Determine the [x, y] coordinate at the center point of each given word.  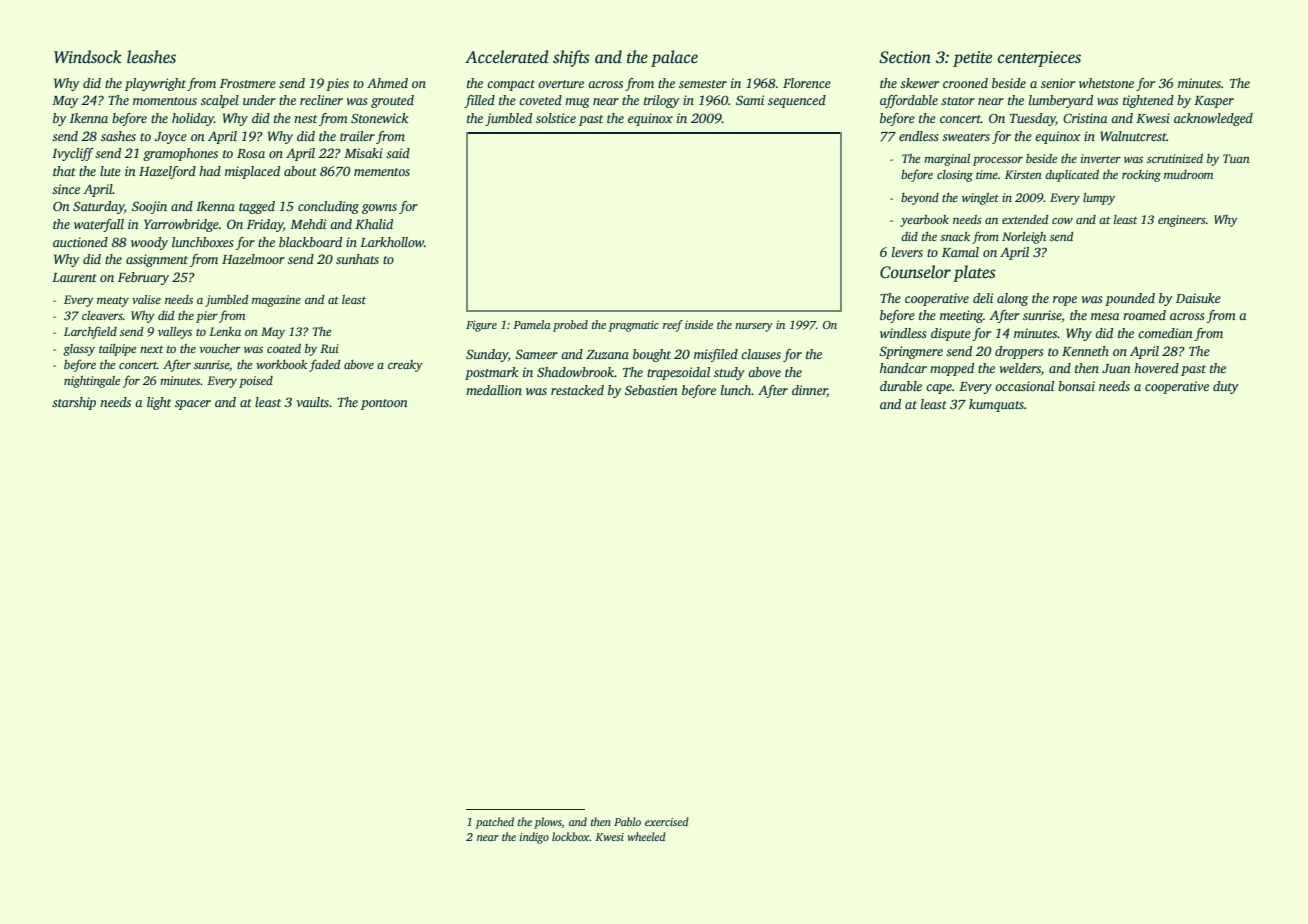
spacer [193, 405]
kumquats [996, 405]
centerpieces [1039, 59]
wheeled [646, 836]
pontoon [384, 404]
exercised [667, 821]
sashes [118, 136]
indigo [534, 838]
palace [674, 58]
